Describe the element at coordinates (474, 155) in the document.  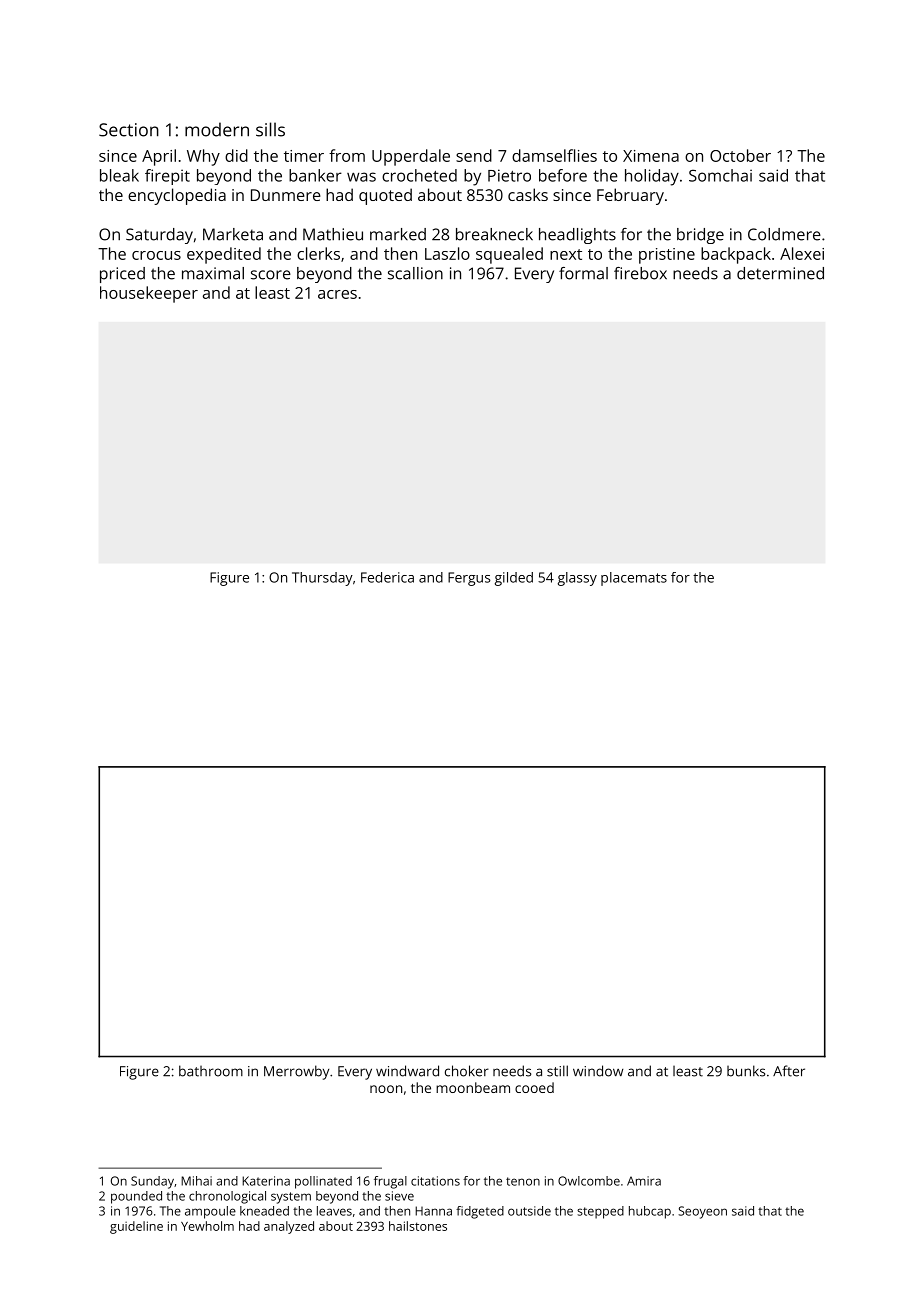
I see `send` at that location.
